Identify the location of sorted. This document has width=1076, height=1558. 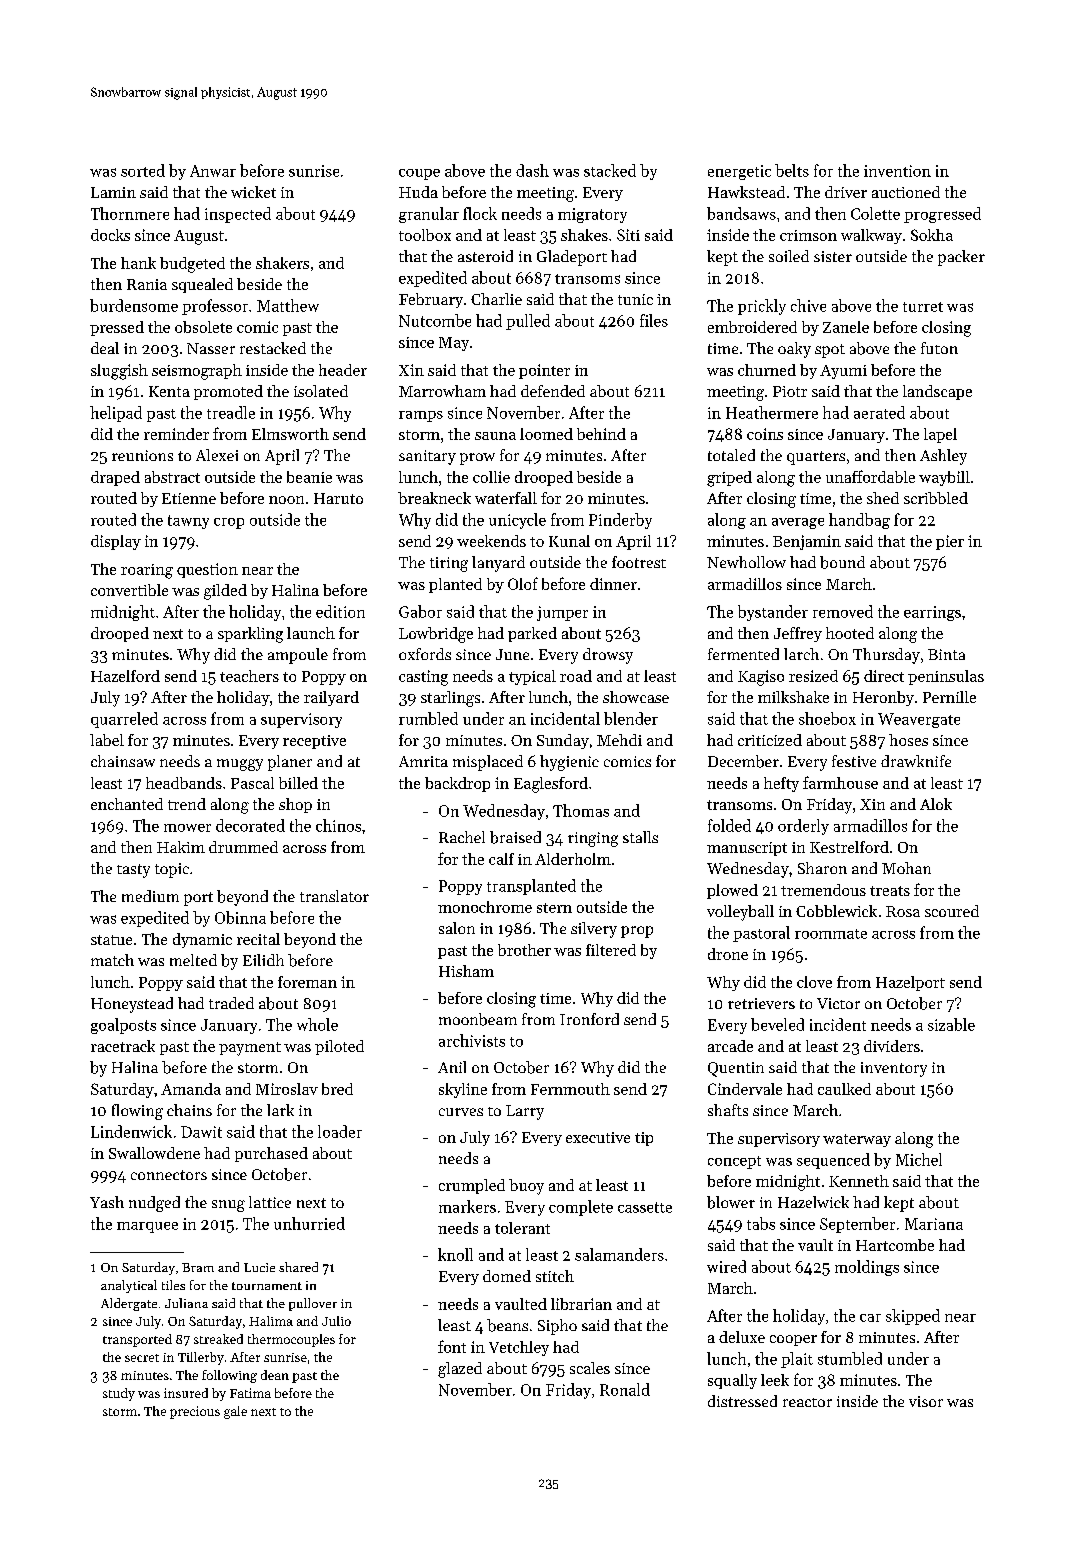
(143, 170).
